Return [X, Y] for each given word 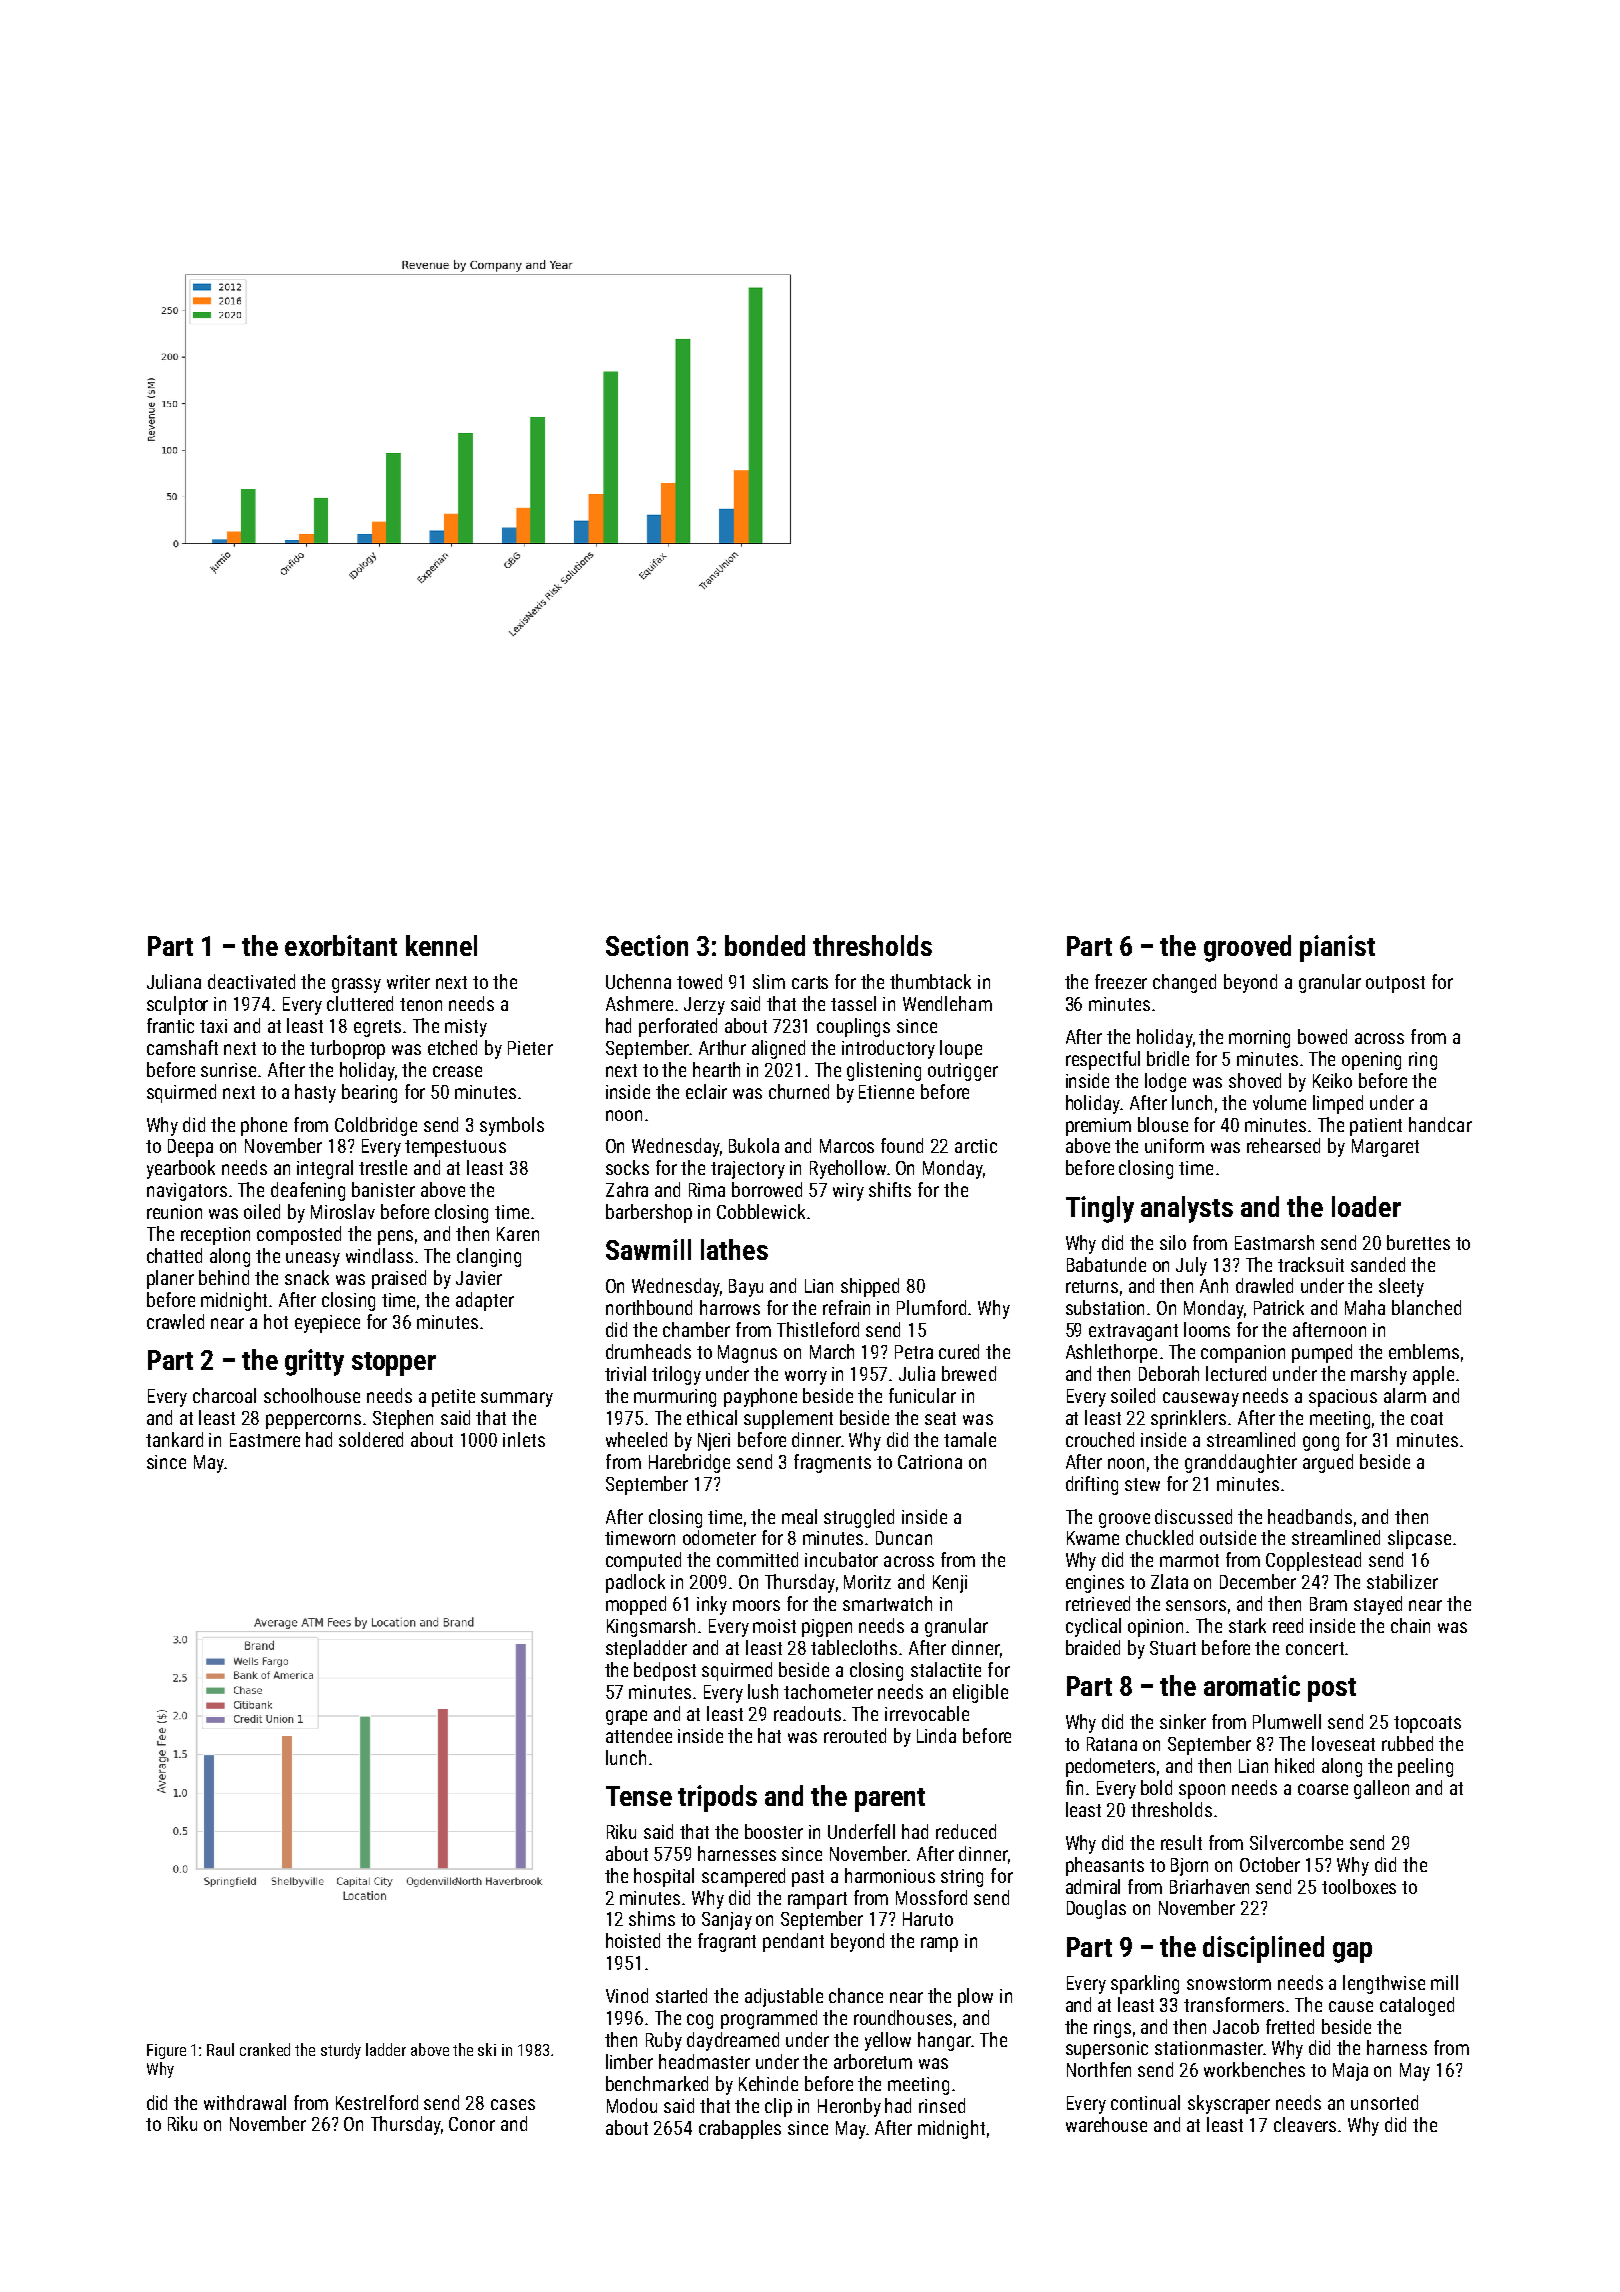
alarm [1405, 1395]
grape [626, 1717]
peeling [1425, 1767]
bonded [765, 945]
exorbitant [341, 945]
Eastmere [265, 1440]
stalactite [946, 1669]
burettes [1418, 1242]
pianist [1337, 948]
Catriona [930, 1462]
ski [487, 2049]
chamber [696, 1329]
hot [276, 1321]
